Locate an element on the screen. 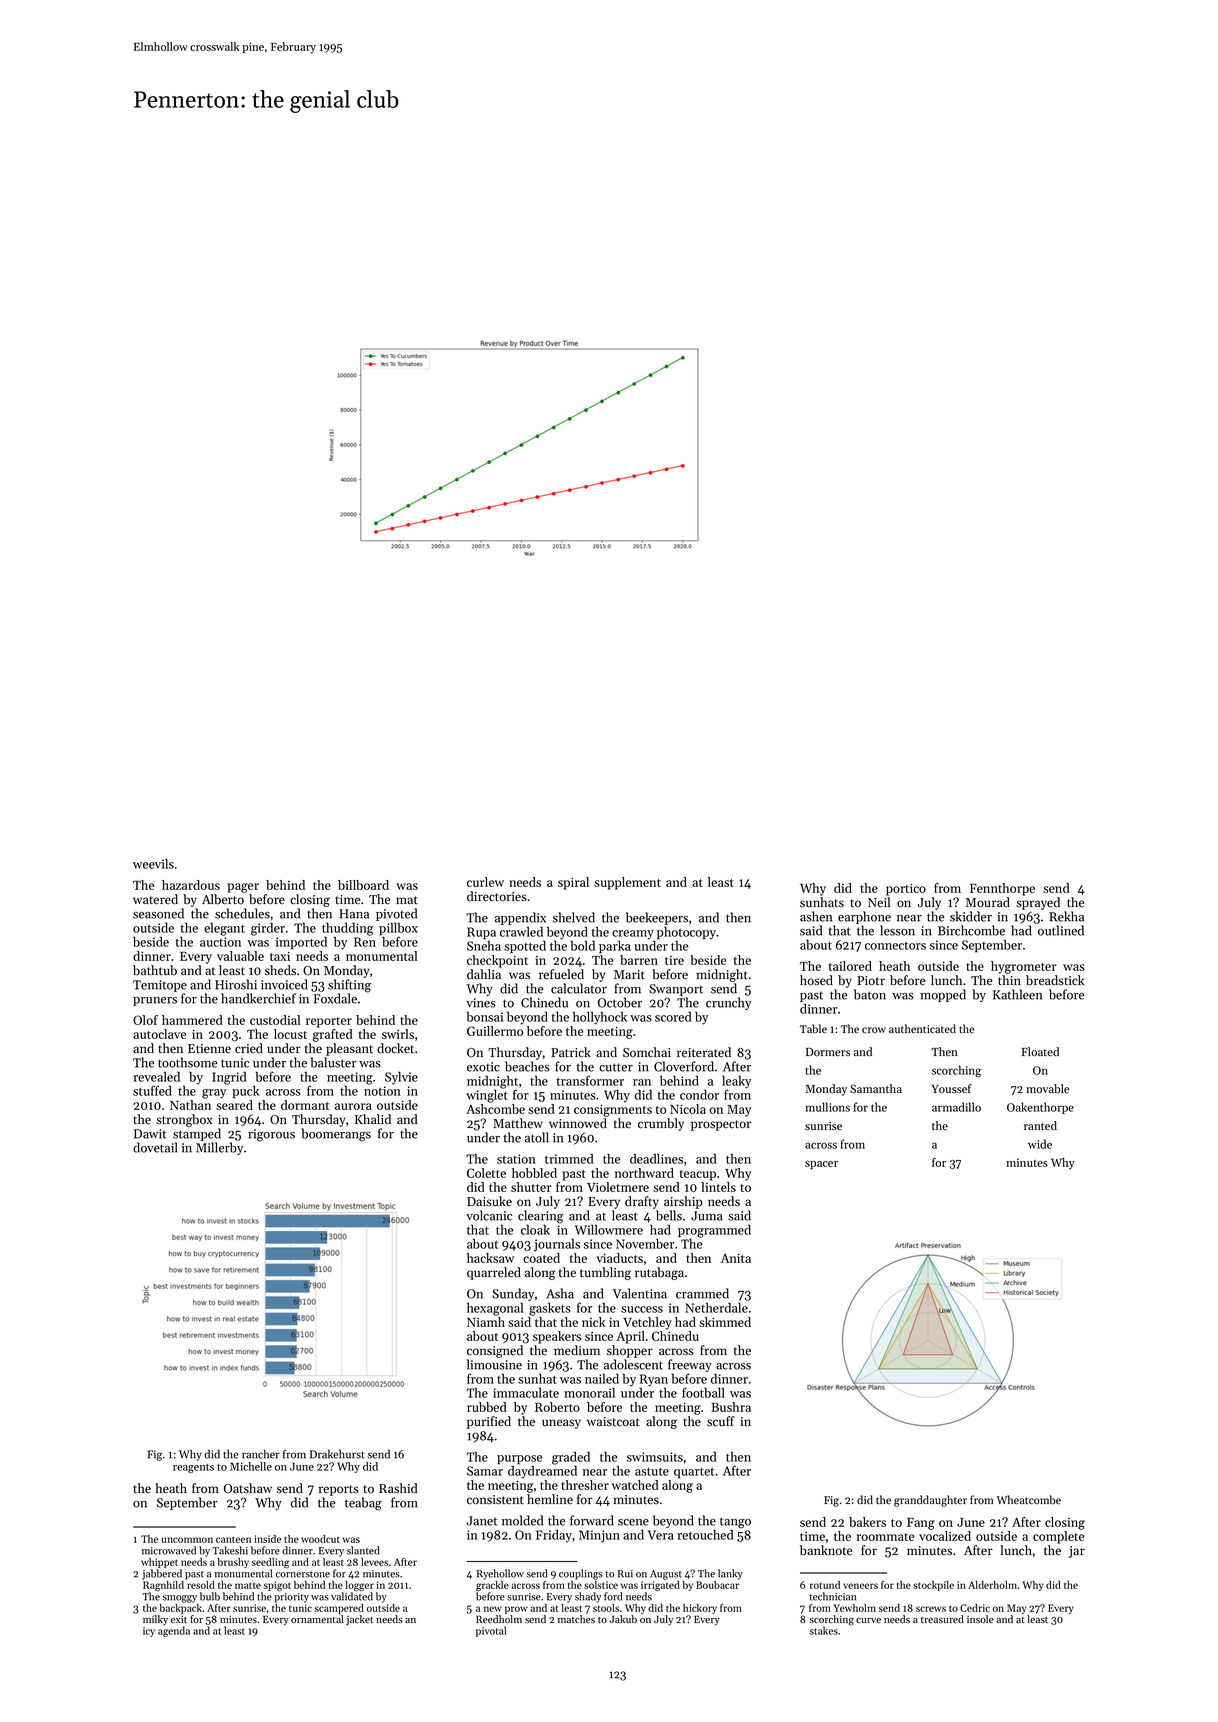 The width and height of the screenshot is (1218, 1722). insole is located at coordinates (980, 1619).
